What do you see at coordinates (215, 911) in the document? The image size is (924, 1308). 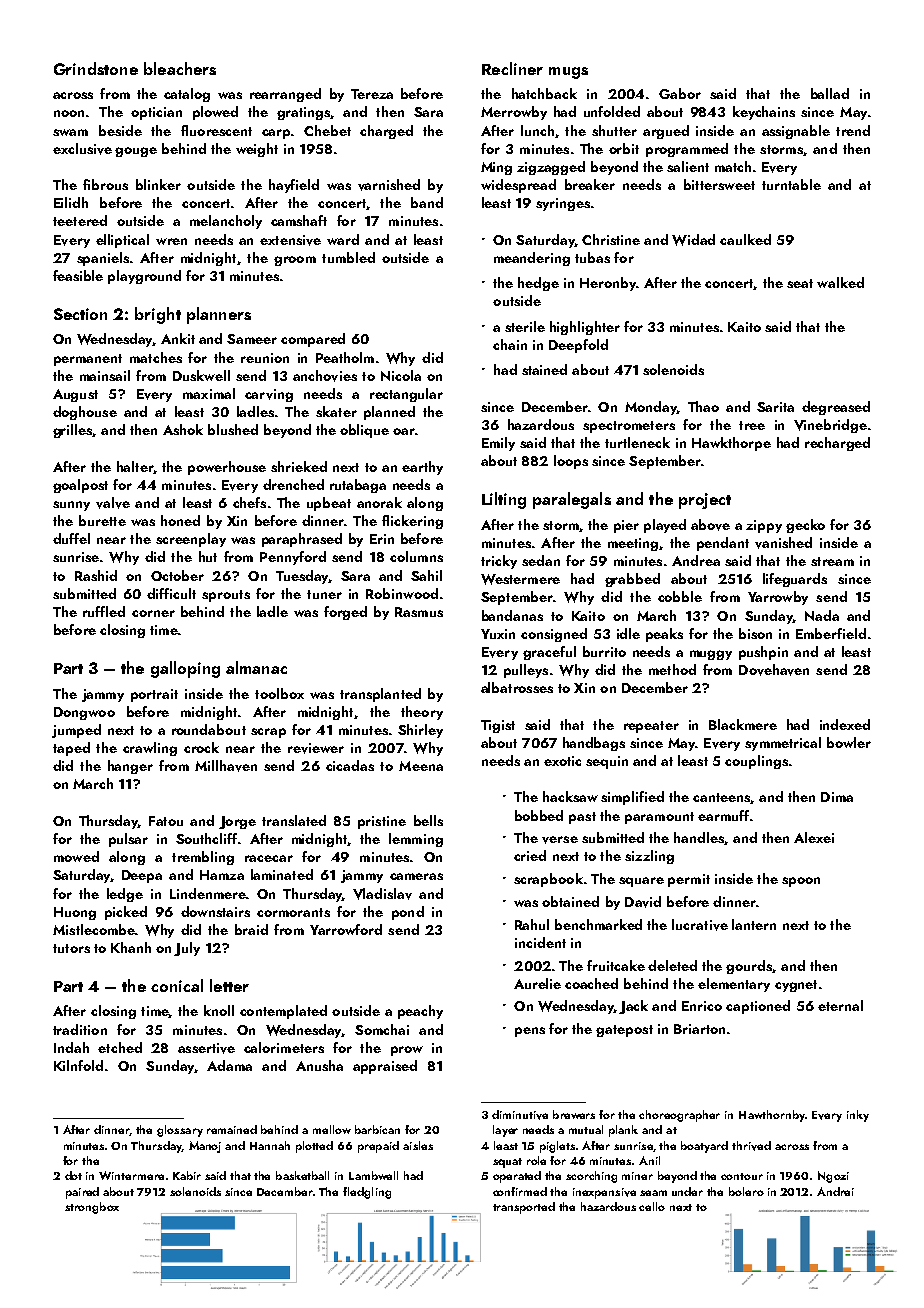 I see `downstairs` at bounding box center [215, 911].
